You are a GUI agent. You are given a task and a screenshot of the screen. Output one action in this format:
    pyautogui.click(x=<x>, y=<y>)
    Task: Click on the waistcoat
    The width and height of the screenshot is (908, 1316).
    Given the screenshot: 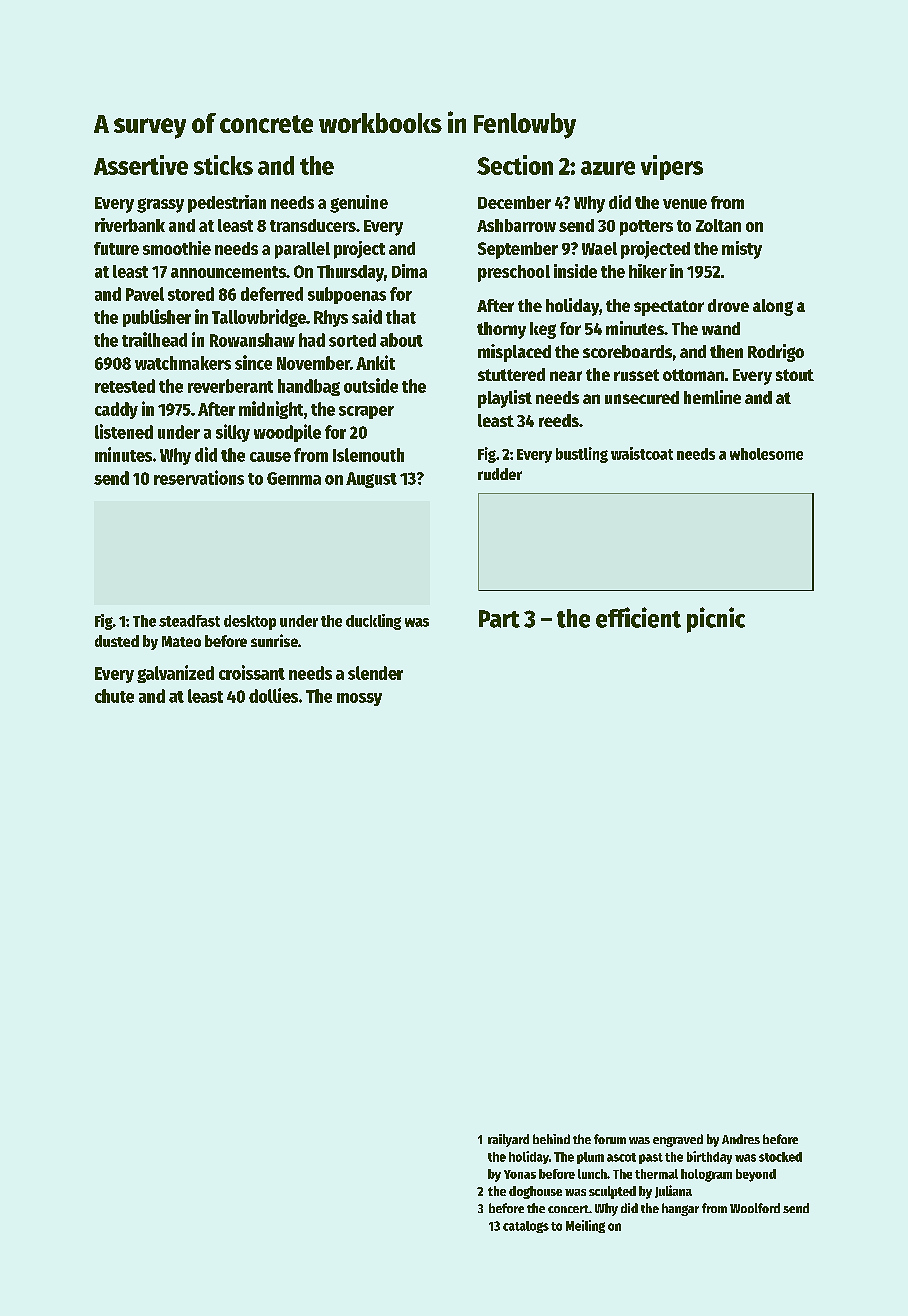 What is the action you would take?
    pyautogui.click(x=642, y=453)
